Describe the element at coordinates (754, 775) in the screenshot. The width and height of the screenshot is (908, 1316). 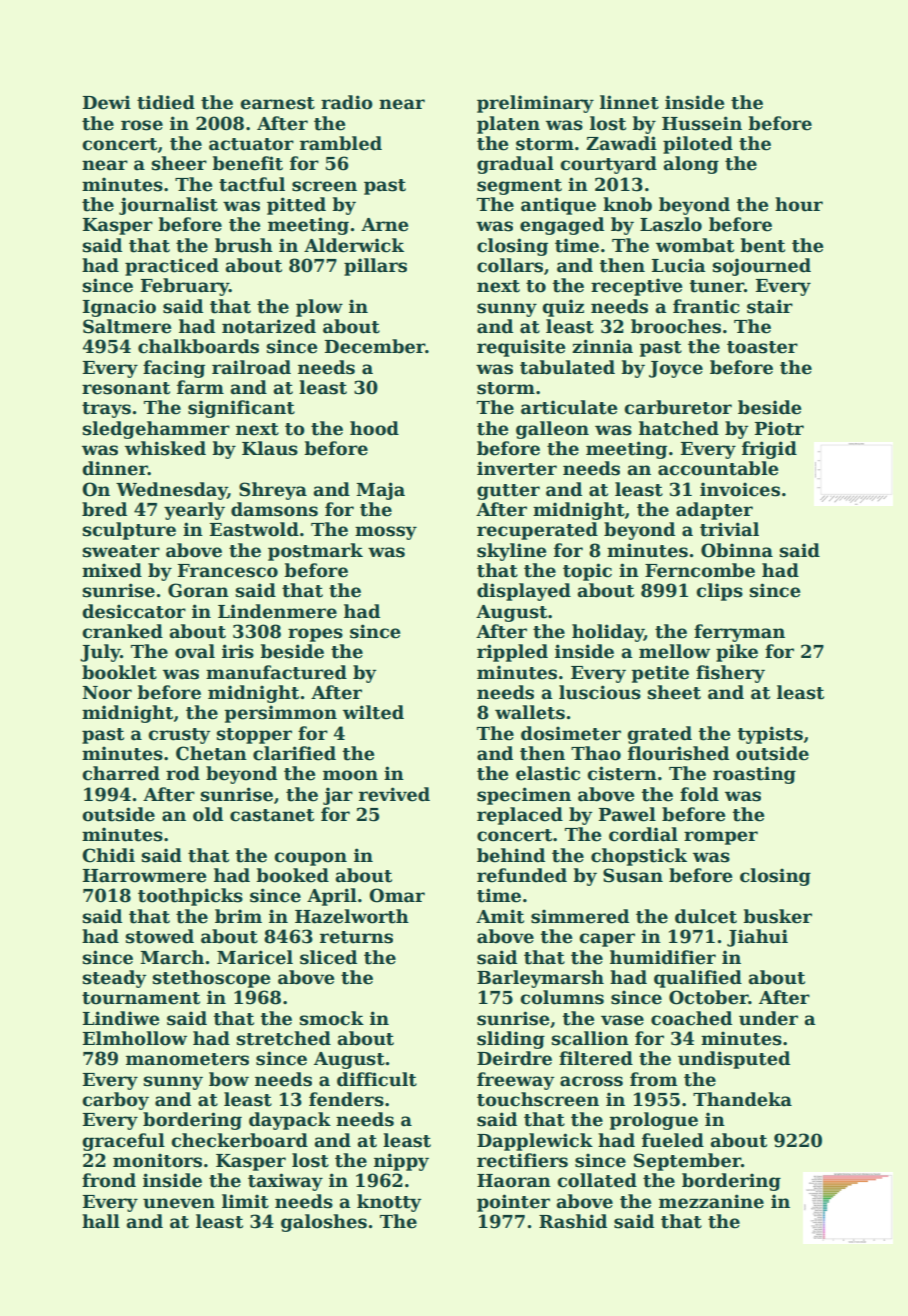
I see `roasting` at that location.
